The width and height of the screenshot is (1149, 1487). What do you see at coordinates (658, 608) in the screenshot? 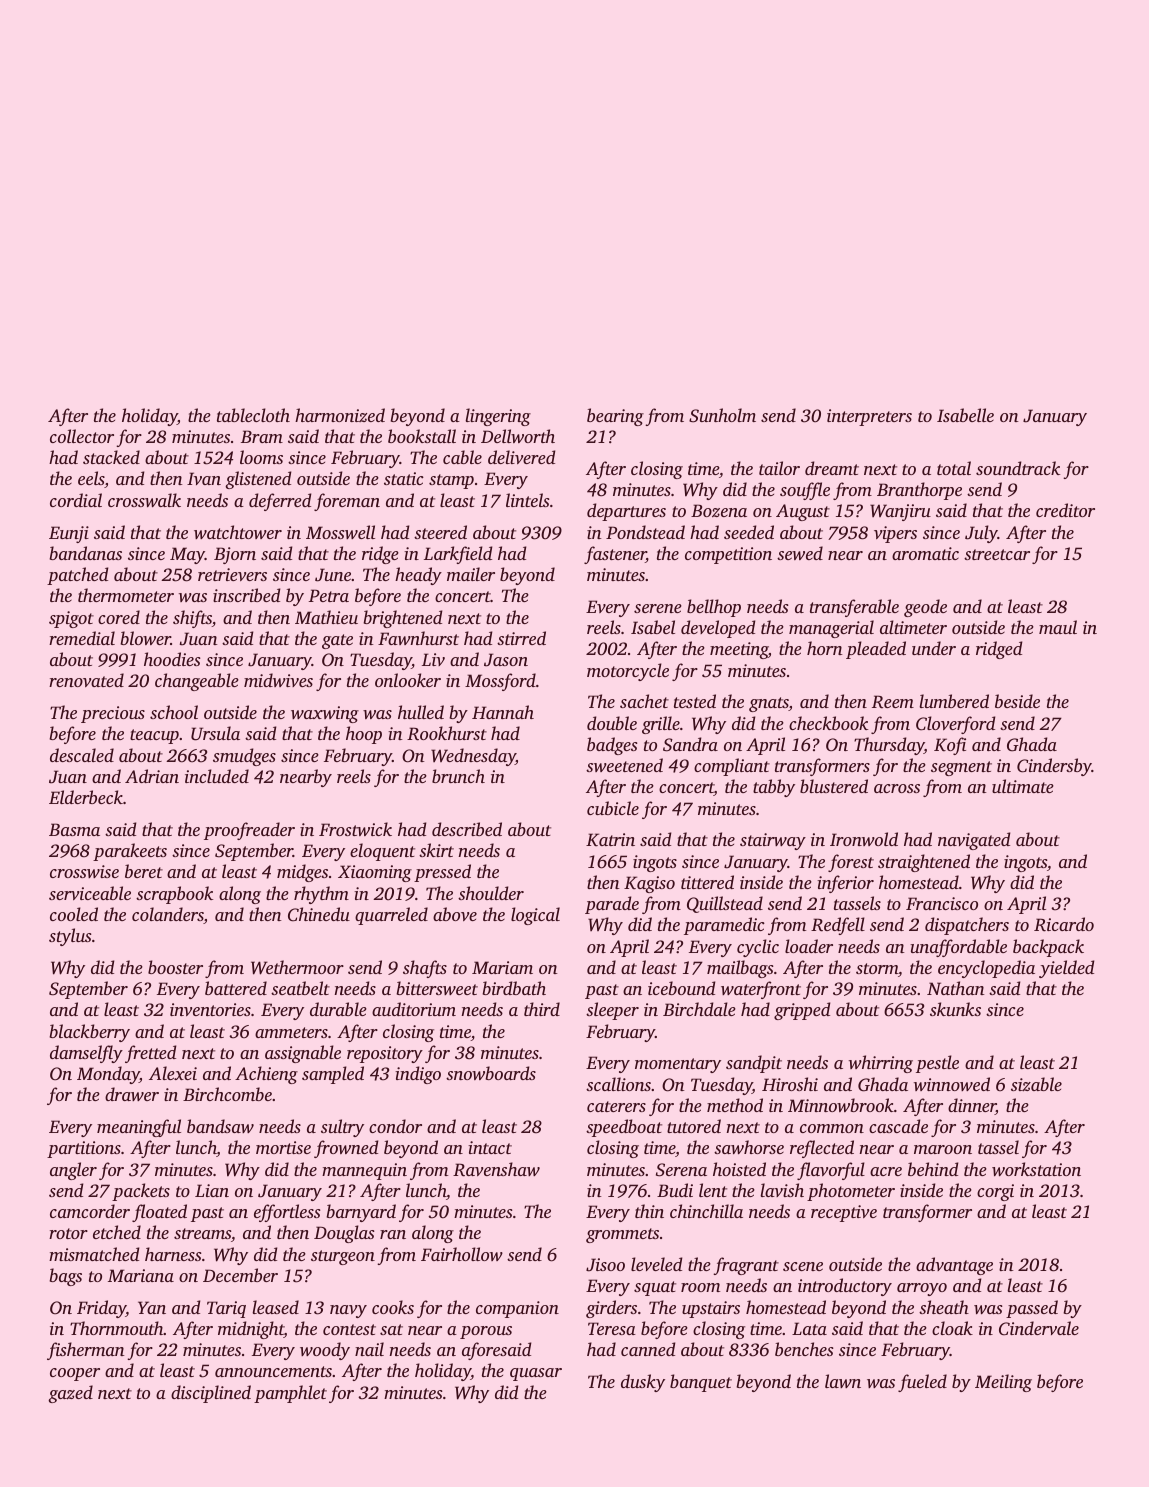
I see `serene` at bounding box center [658, 608].
